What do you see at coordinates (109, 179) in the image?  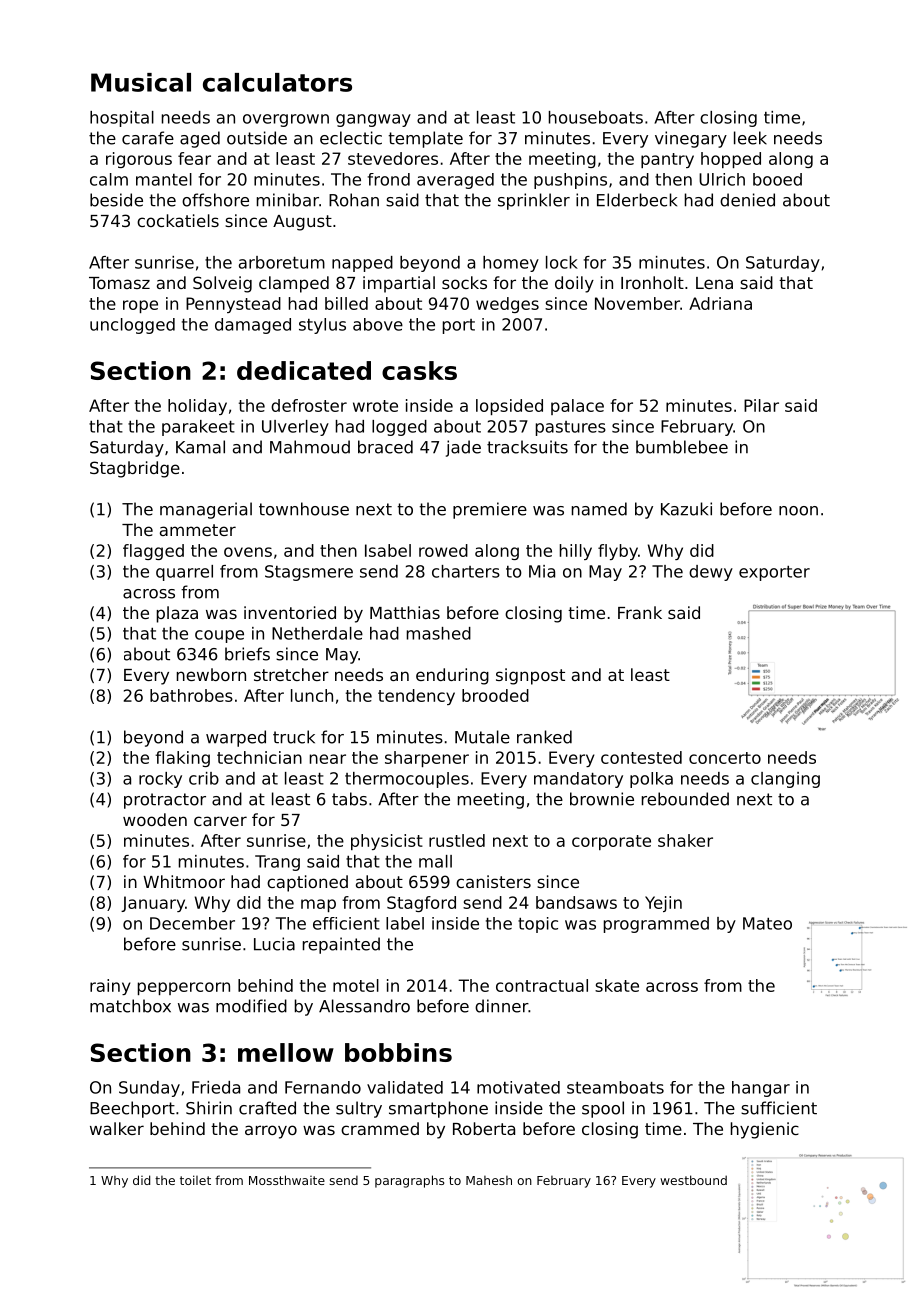 I see `calm` at bounding box center [109, 179].
